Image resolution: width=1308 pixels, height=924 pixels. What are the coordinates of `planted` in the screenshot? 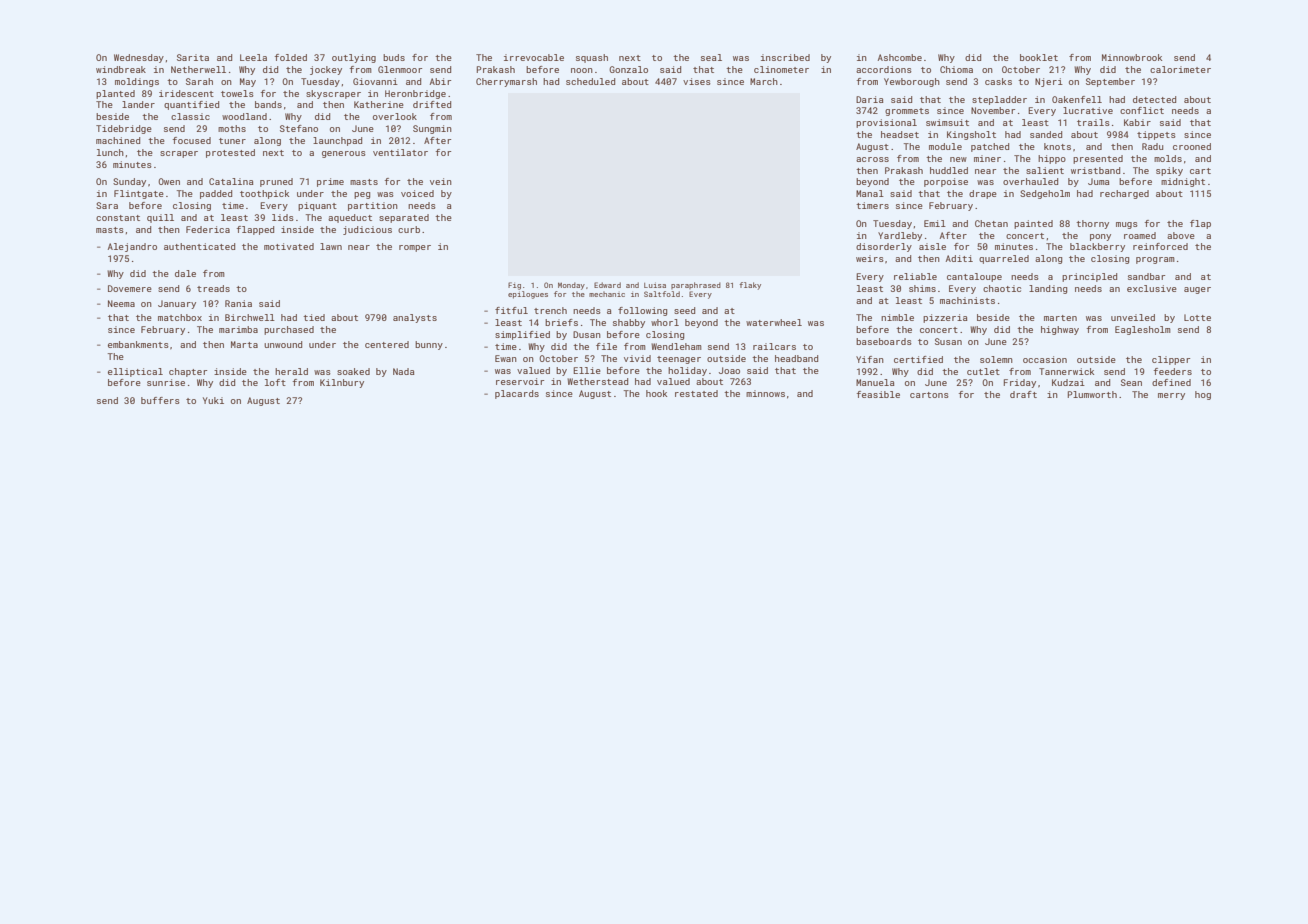 It's located at (115, 94).
